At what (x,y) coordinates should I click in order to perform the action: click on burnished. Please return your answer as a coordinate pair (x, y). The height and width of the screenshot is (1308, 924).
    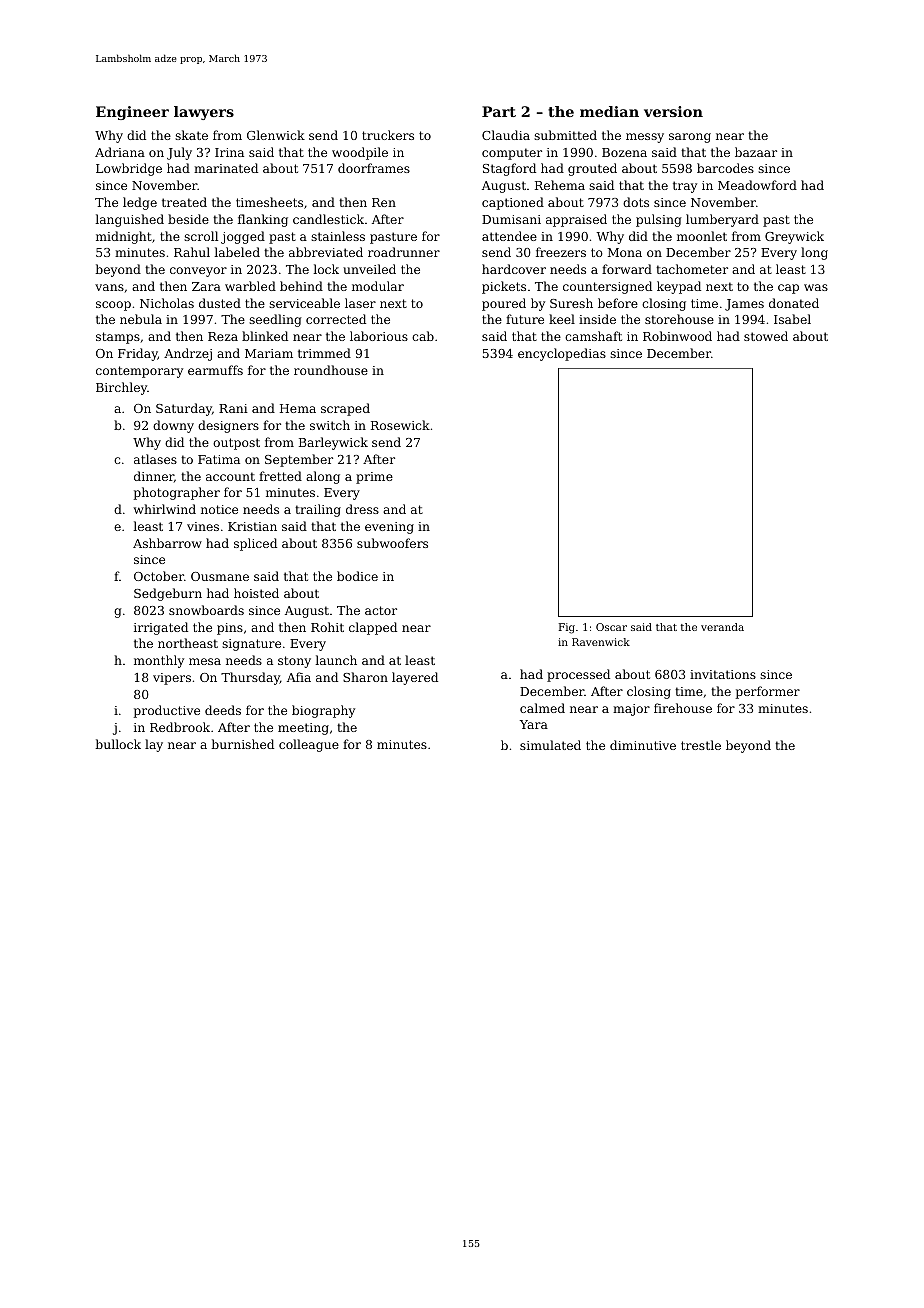
    Looking at the image, I should click on (242, 744).
